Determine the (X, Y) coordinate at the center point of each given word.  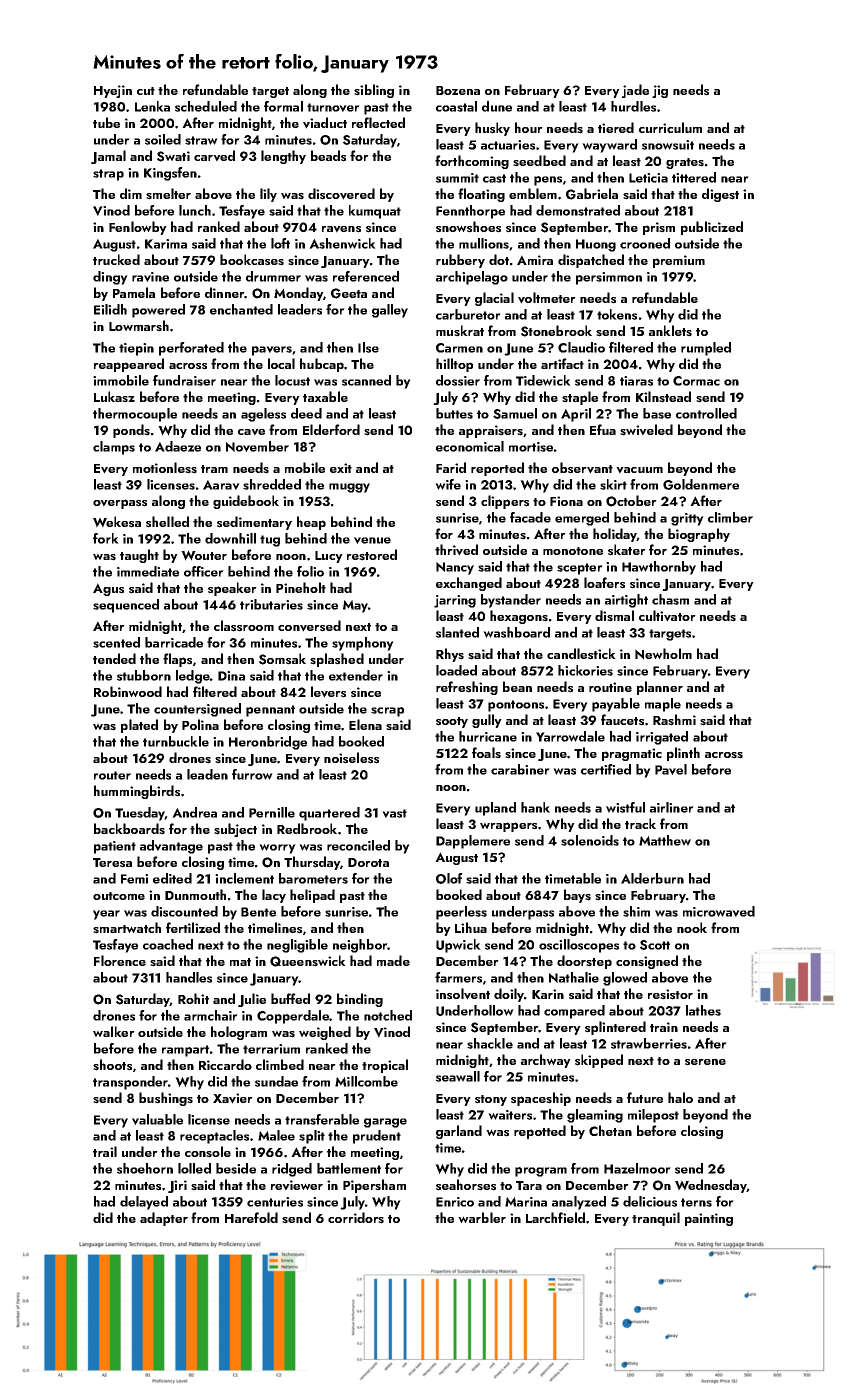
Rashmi (674, 720)
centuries (275, 1202)
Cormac (696, 381)
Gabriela (592, 194)
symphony (363, 644)
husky (492, 129)
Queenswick (308, 961)
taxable (325, 396)
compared (574, 1012)
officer (204, 571)
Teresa (112, 863)
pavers (272, 351)
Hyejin (113, 91)
